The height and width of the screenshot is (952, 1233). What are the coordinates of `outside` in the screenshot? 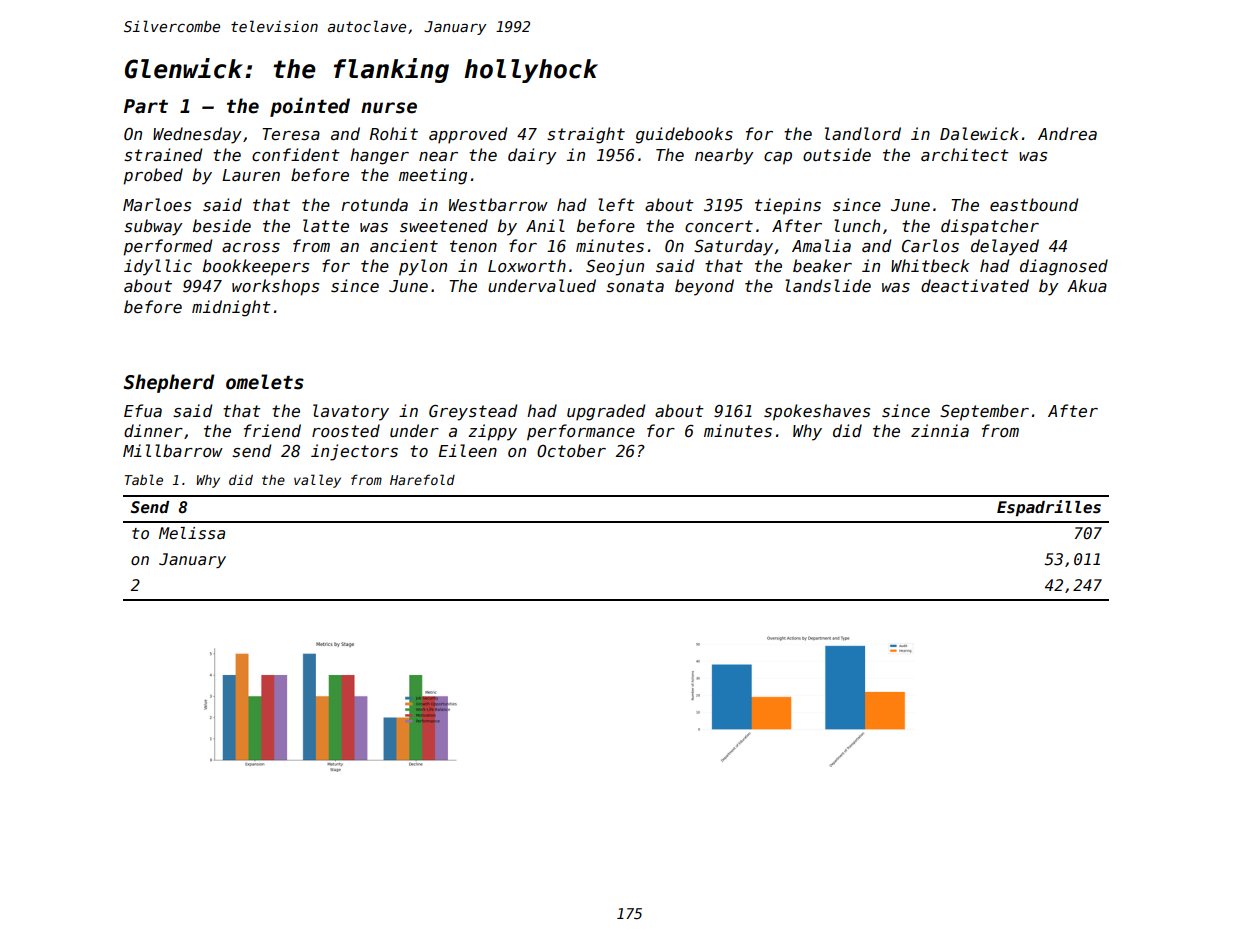 It's located at (837, 154).
